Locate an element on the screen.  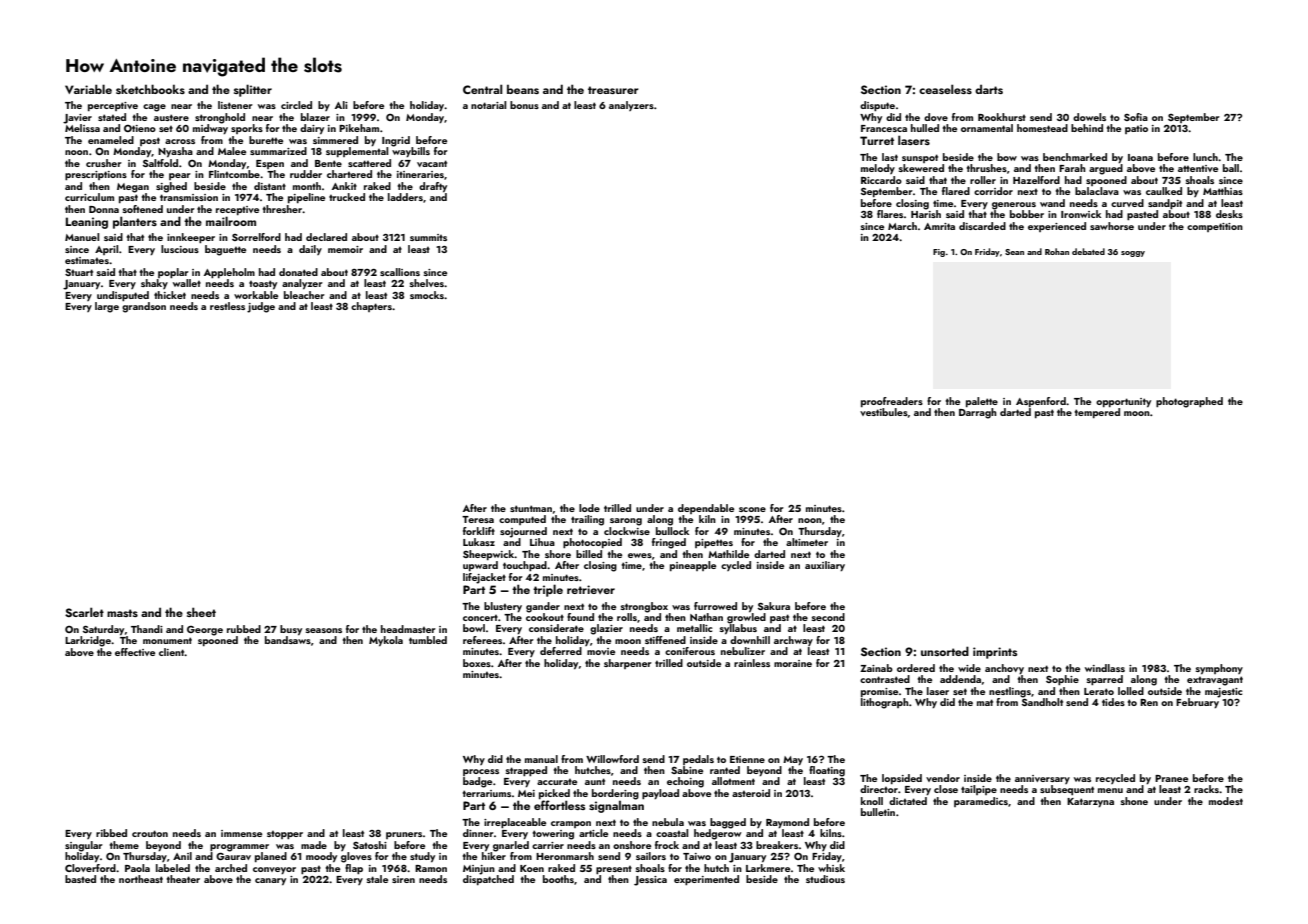
imprints is located at coordinates (995, 653).
